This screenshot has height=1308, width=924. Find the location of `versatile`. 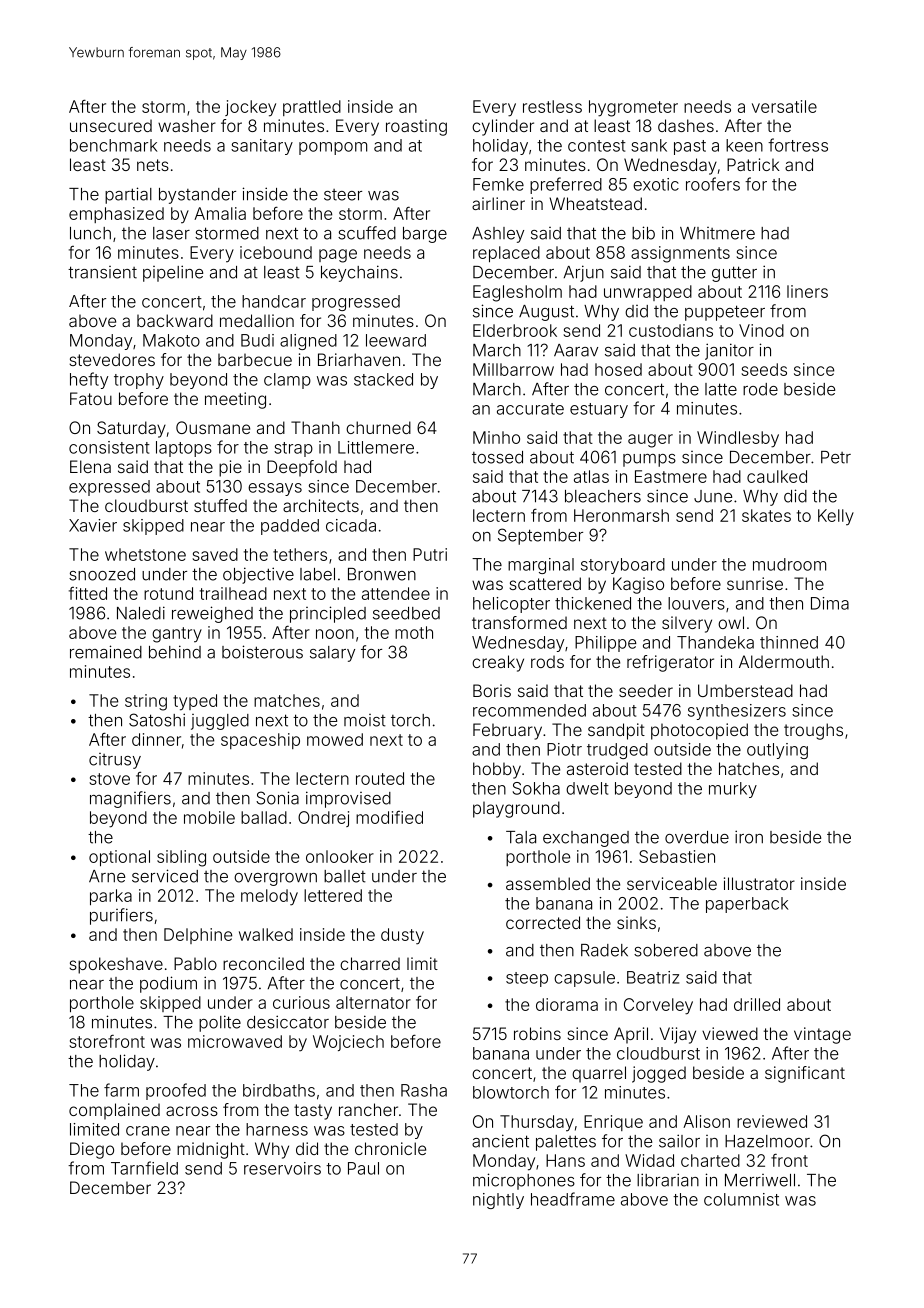

versatile is located at coordinates (784, 106).
